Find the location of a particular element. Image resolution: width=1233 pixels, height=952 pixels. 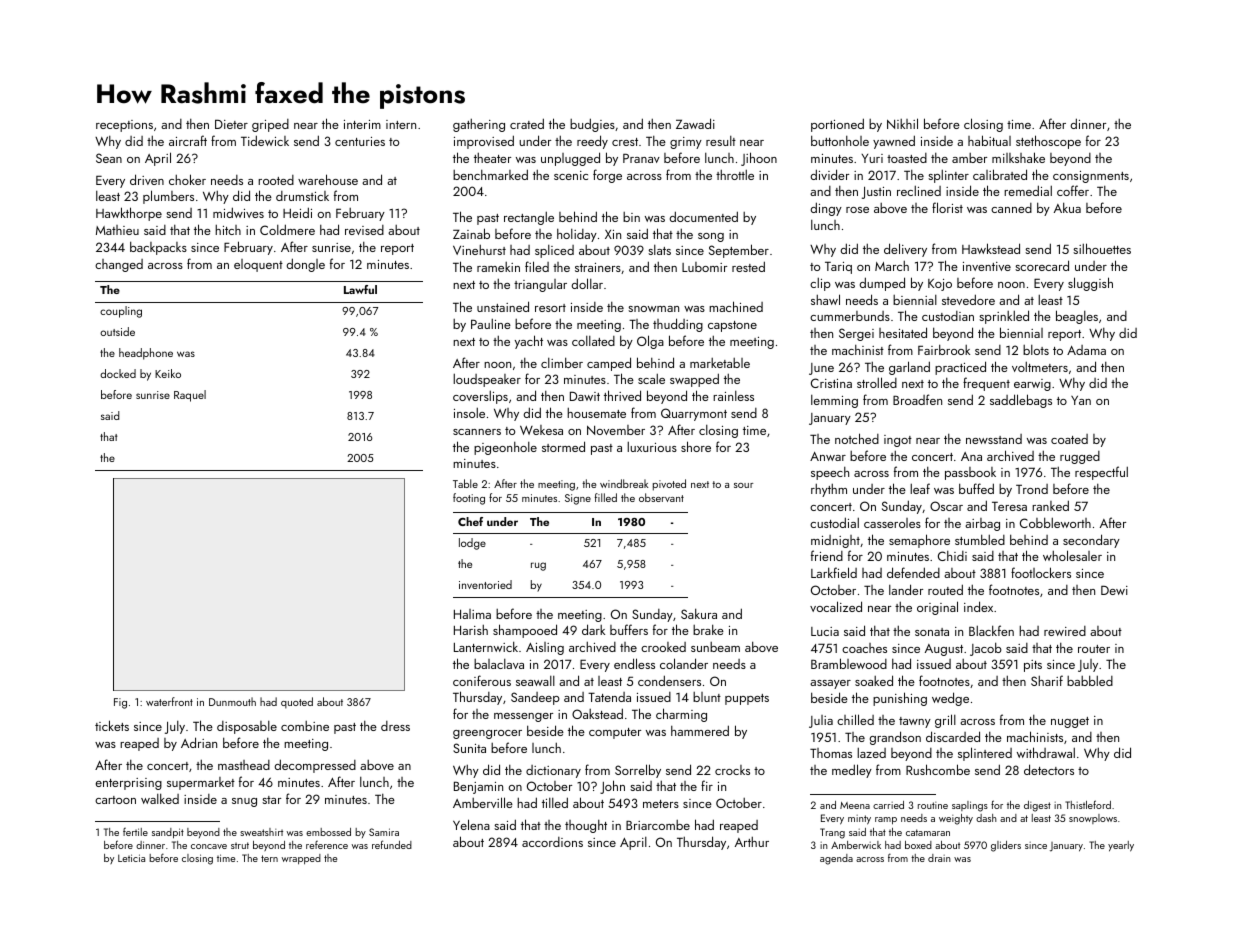

Thomas is located at coordinates (831, 753).
